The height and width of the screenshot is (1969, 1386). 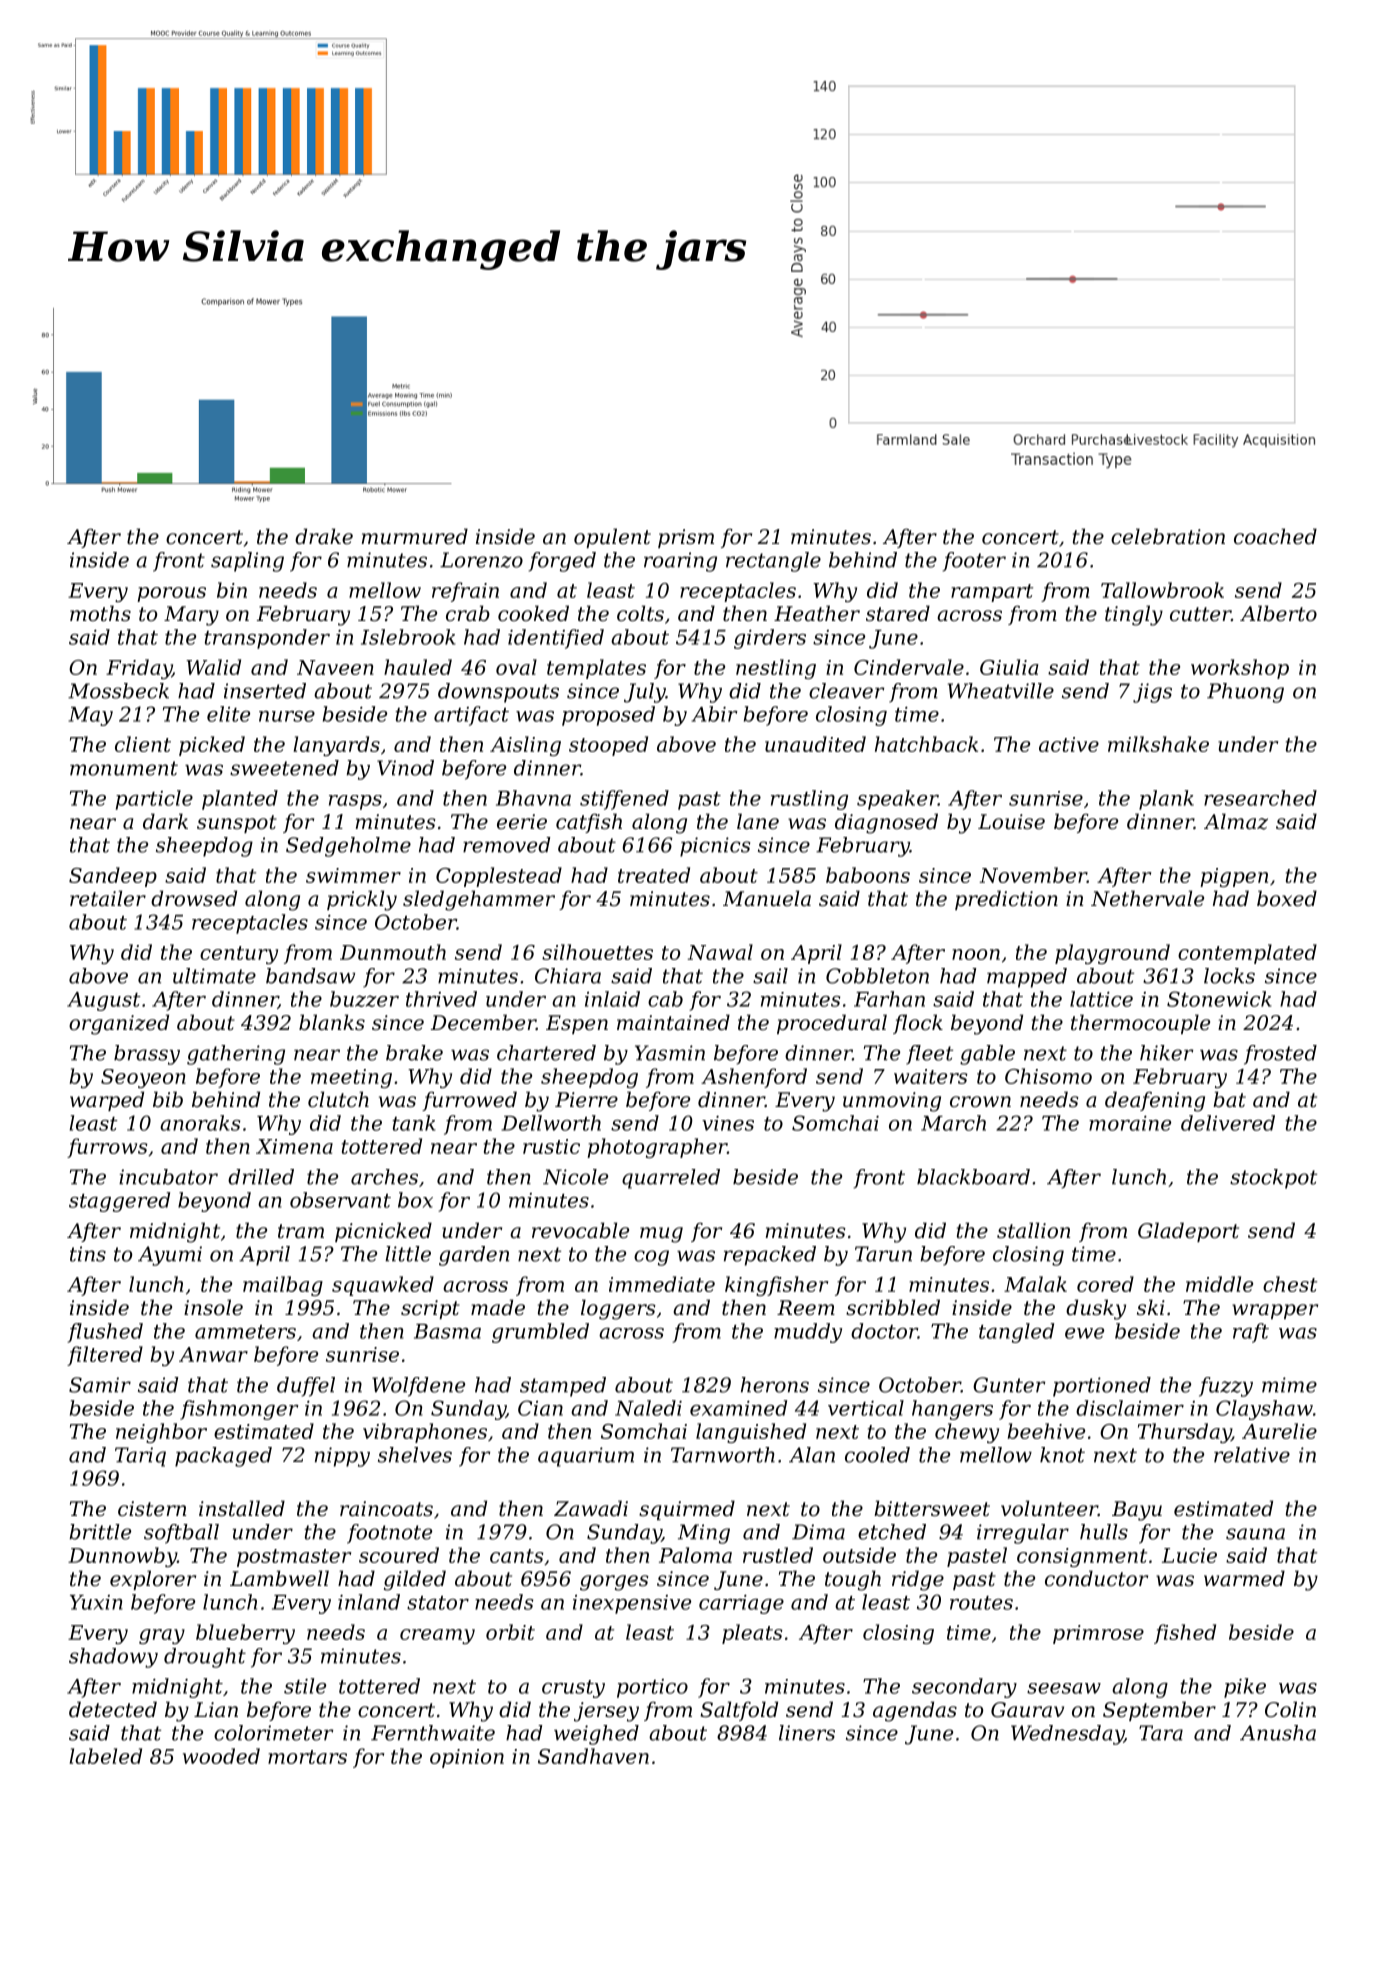 I want to click on silhouettes, so click(x=597, y=952).
